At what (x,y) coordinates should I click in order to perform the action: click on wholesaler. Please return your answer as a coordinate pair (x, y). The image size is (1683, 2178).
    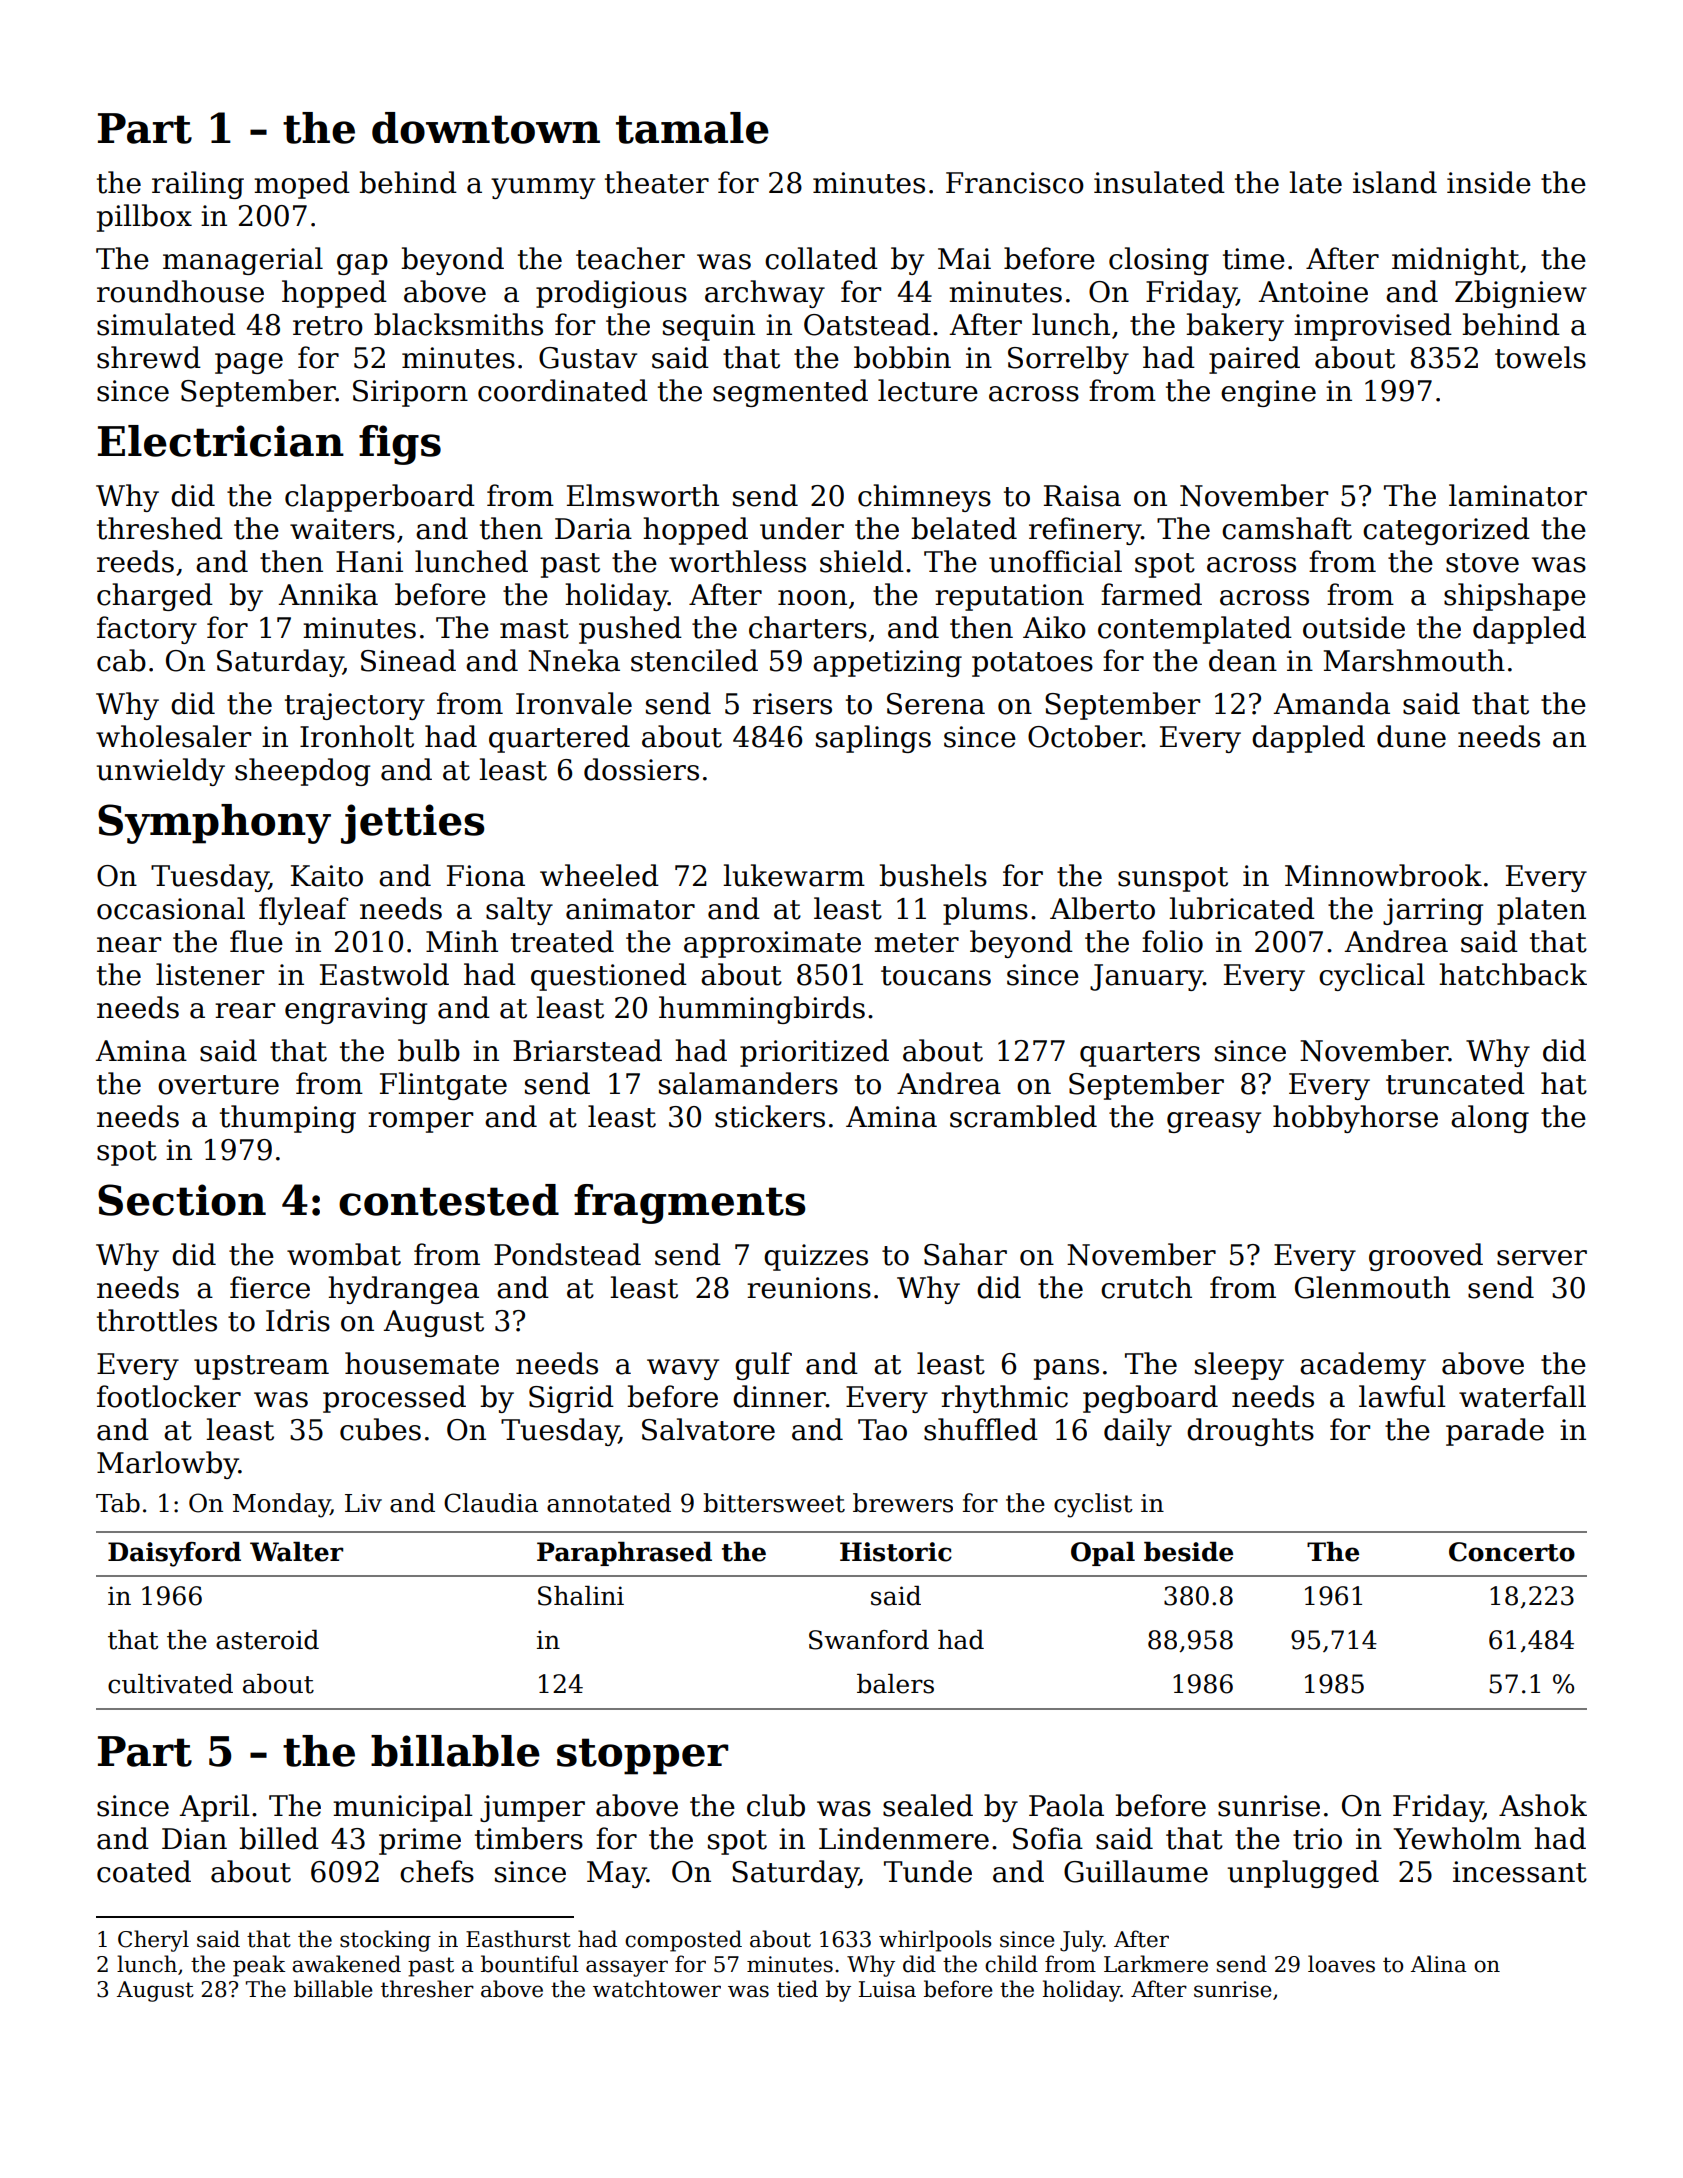
    Looking at the image, I should click on (173, 736).
